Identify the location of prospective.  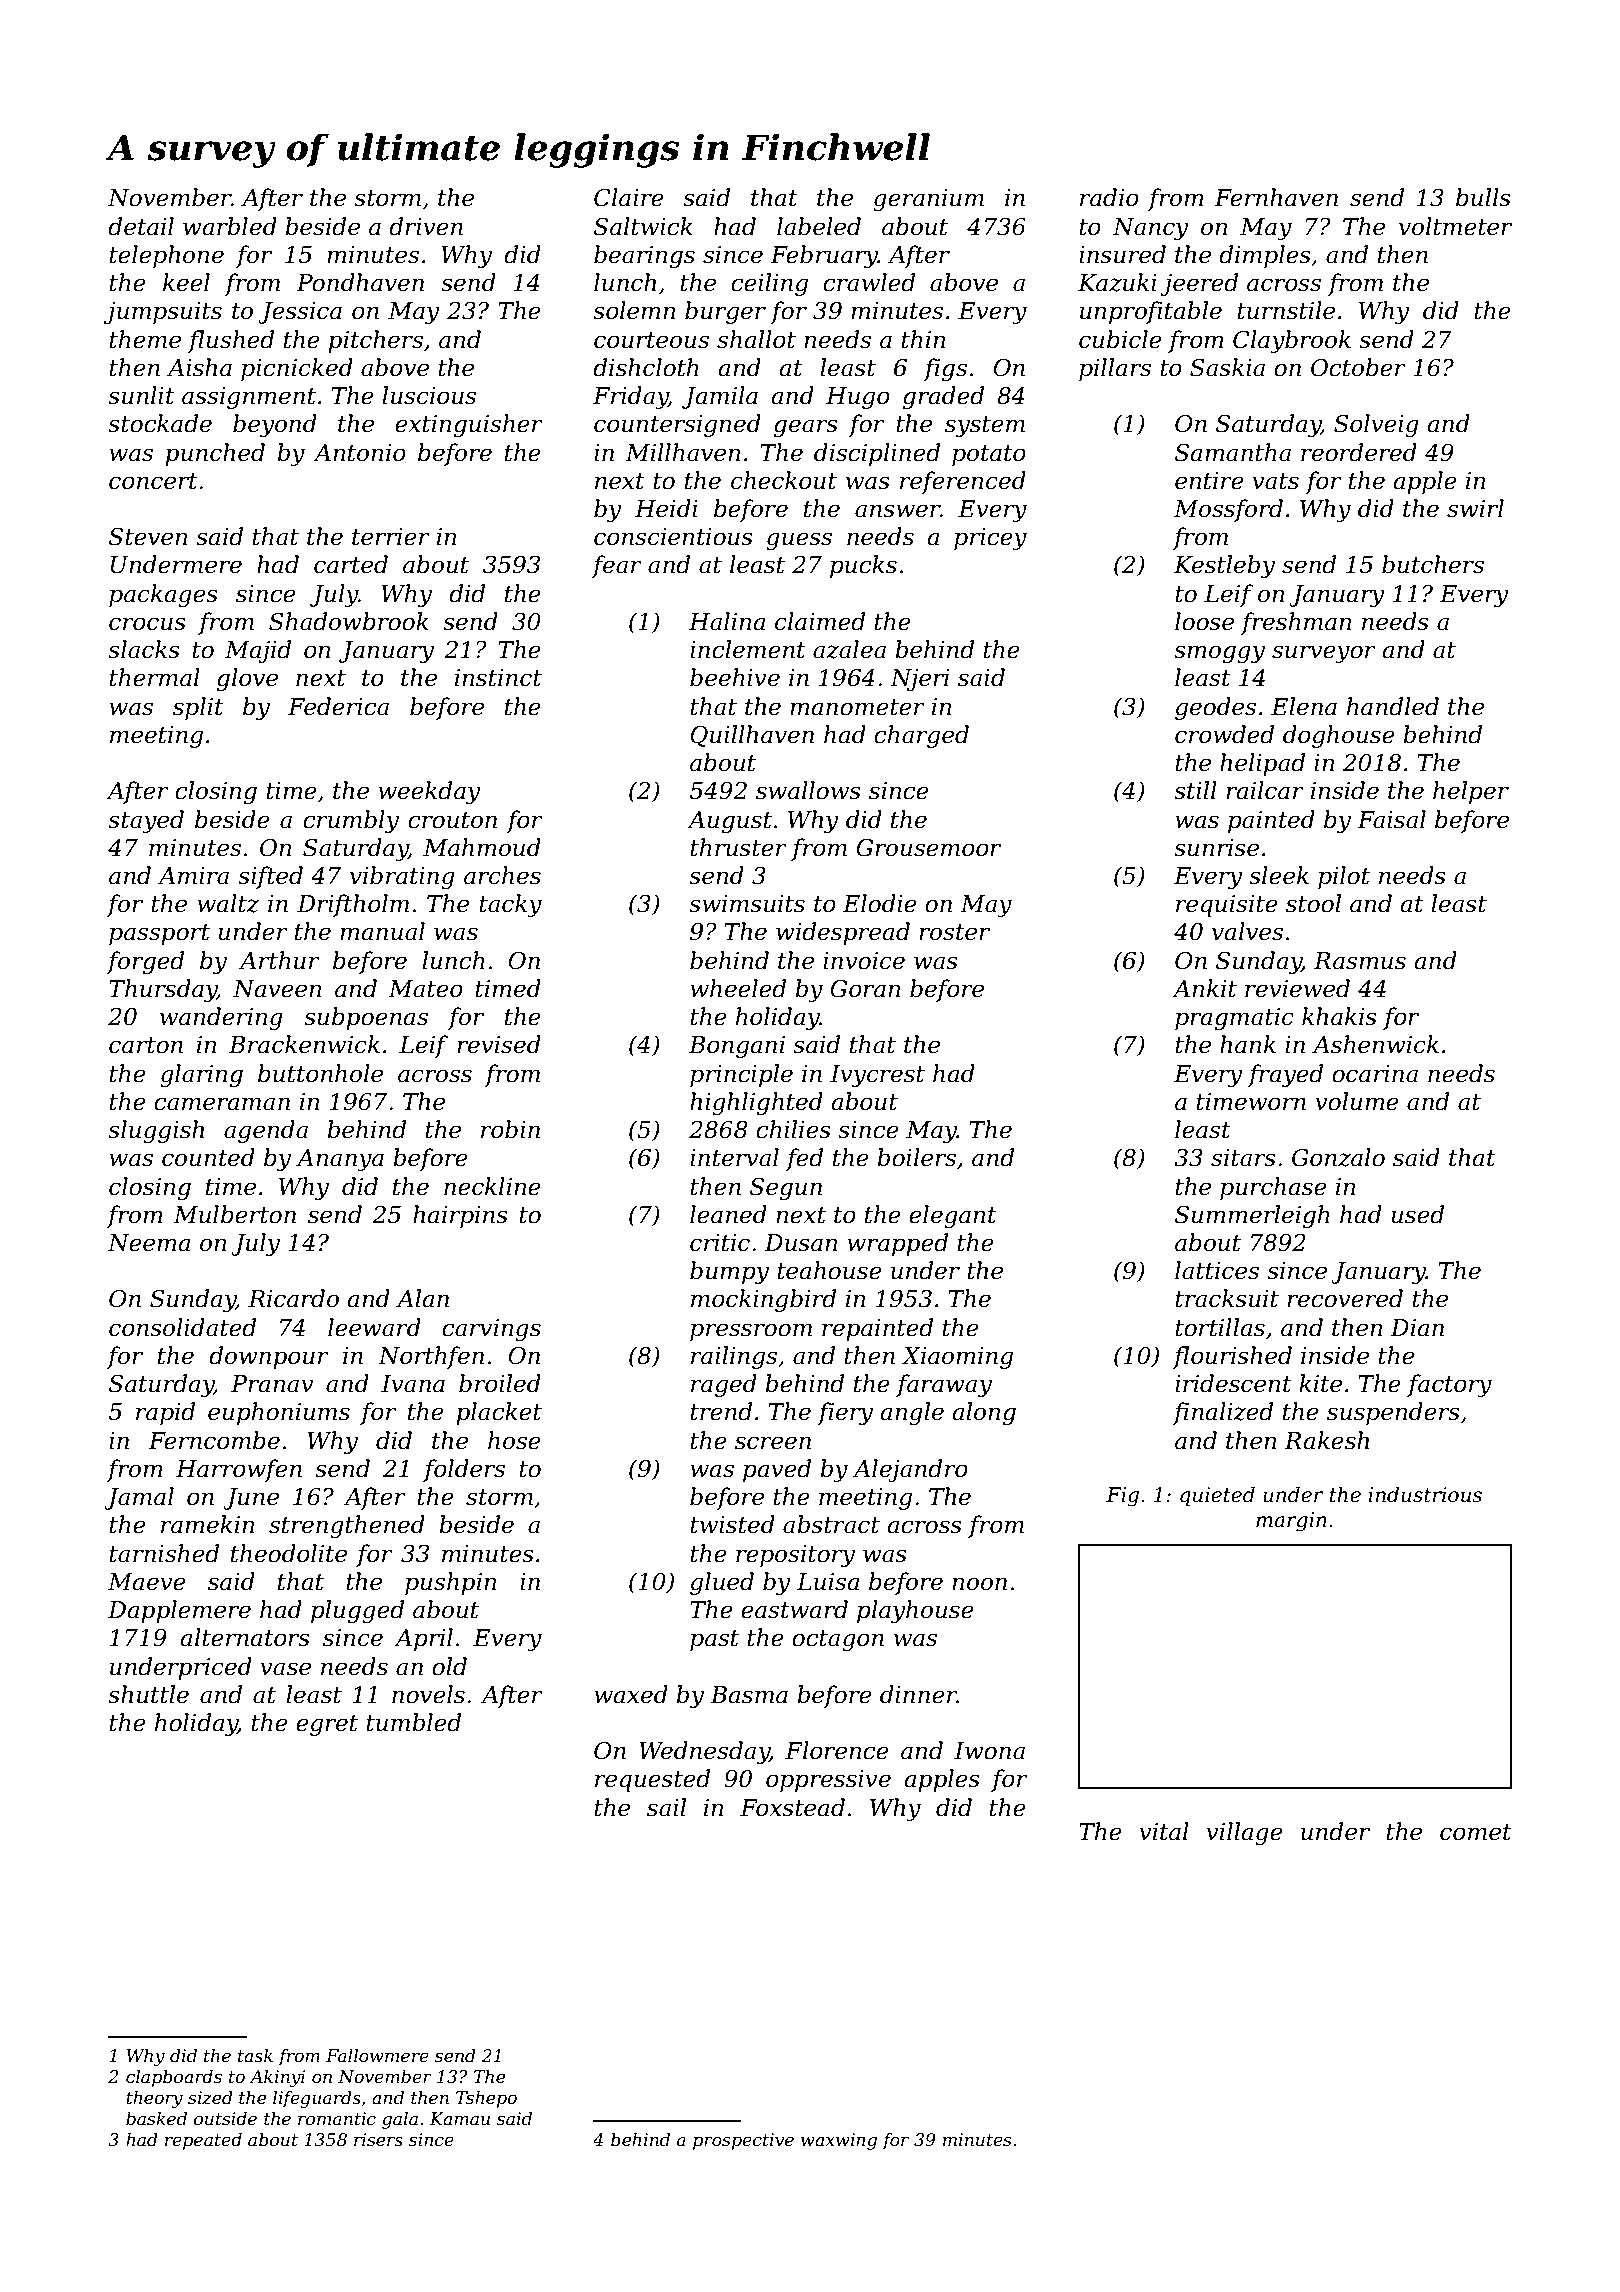
(743, 2141).
